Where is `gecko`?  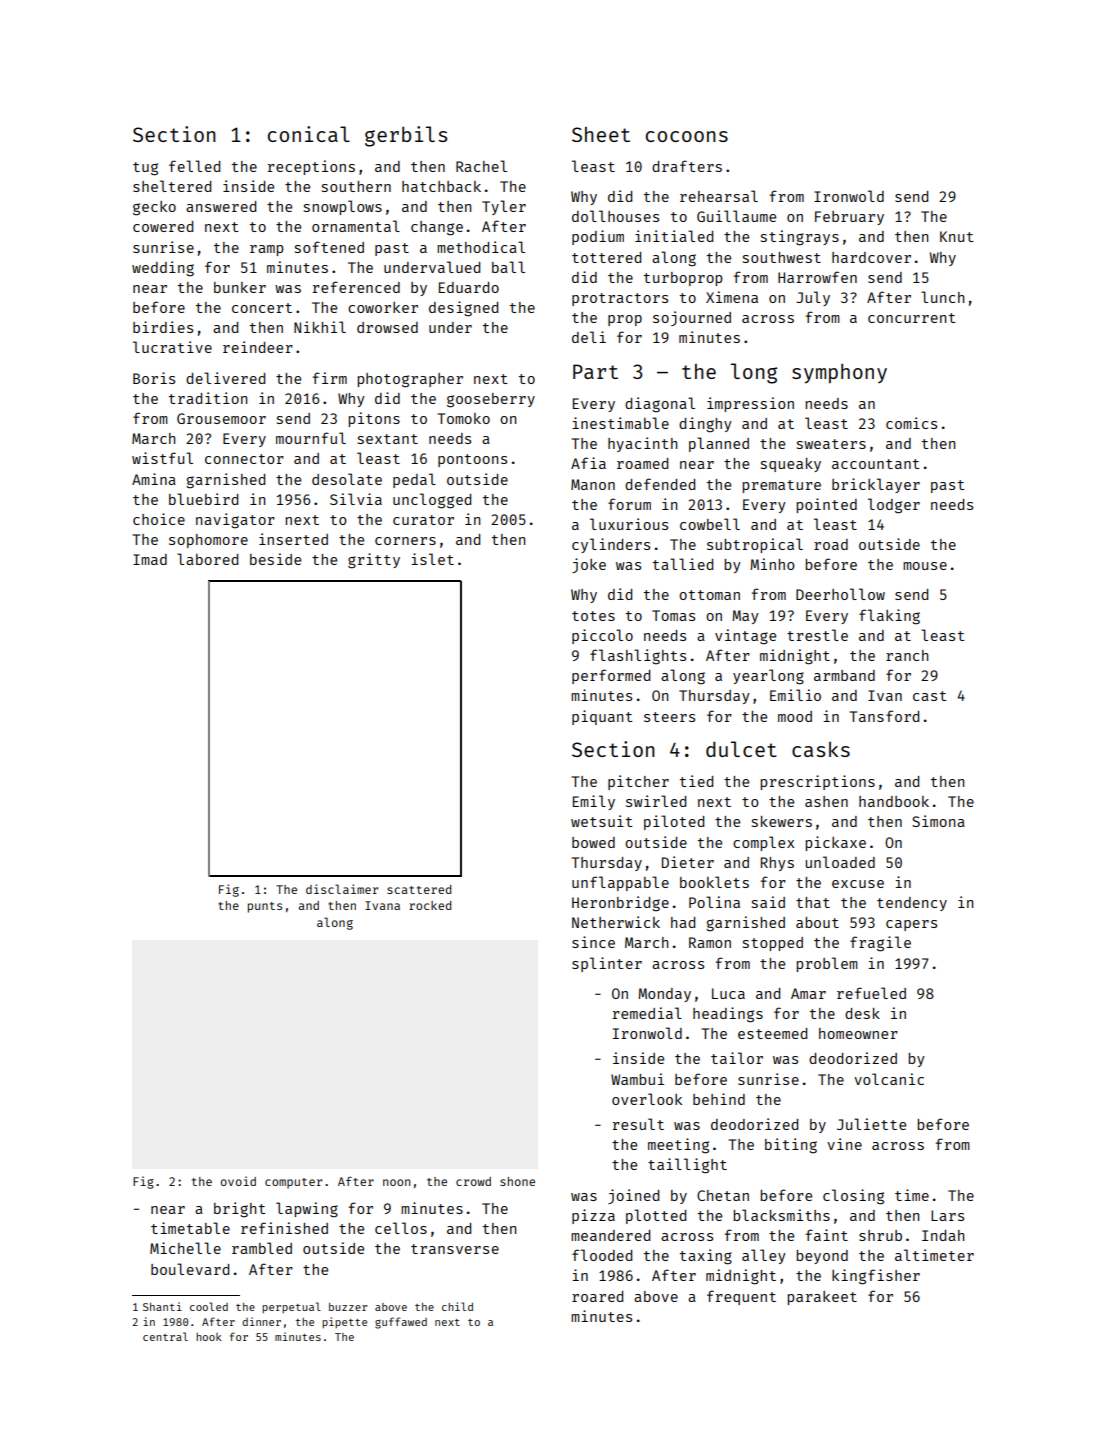 gecko is located at coordinates (154, 208).
